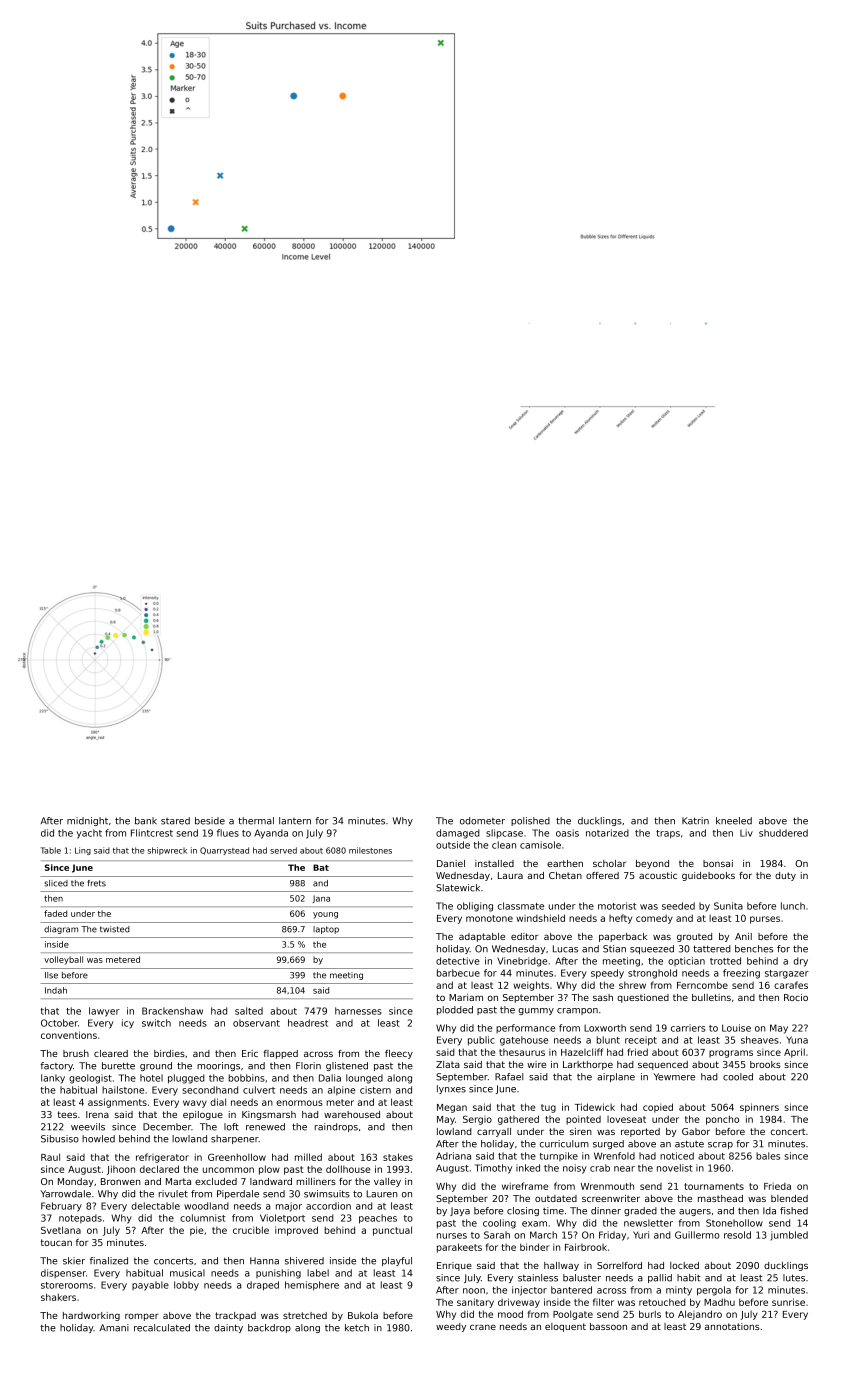 This screenshot has height=1400, width=849. What do you see at coordinates (210, 821) in the screenshot?
I see `beside` at bounding box center [210, 821].
